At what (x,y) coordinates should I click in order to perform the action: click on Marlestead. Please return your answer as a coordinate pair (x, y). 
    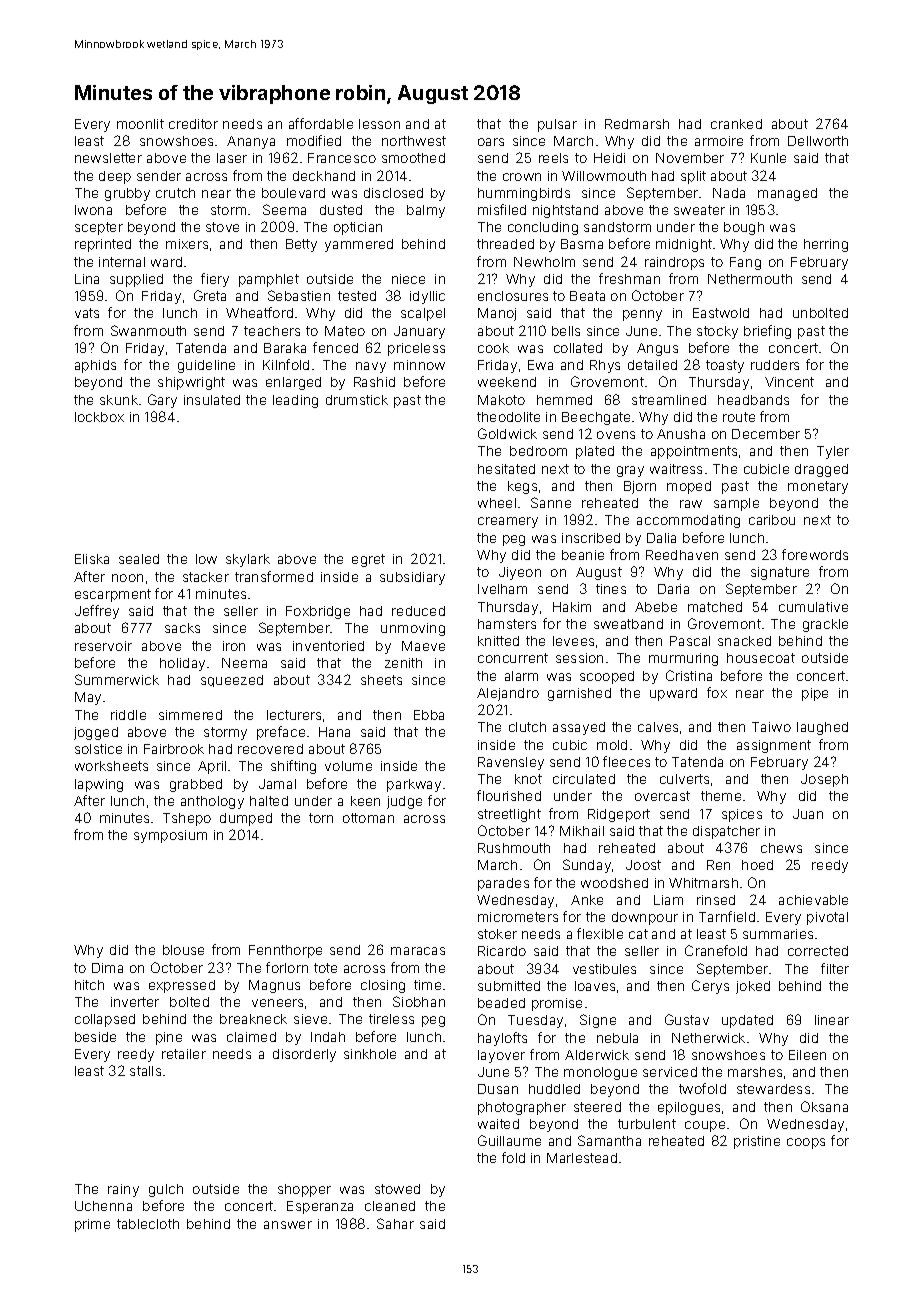
    Looking at the image, I should click on (582, 1158).
